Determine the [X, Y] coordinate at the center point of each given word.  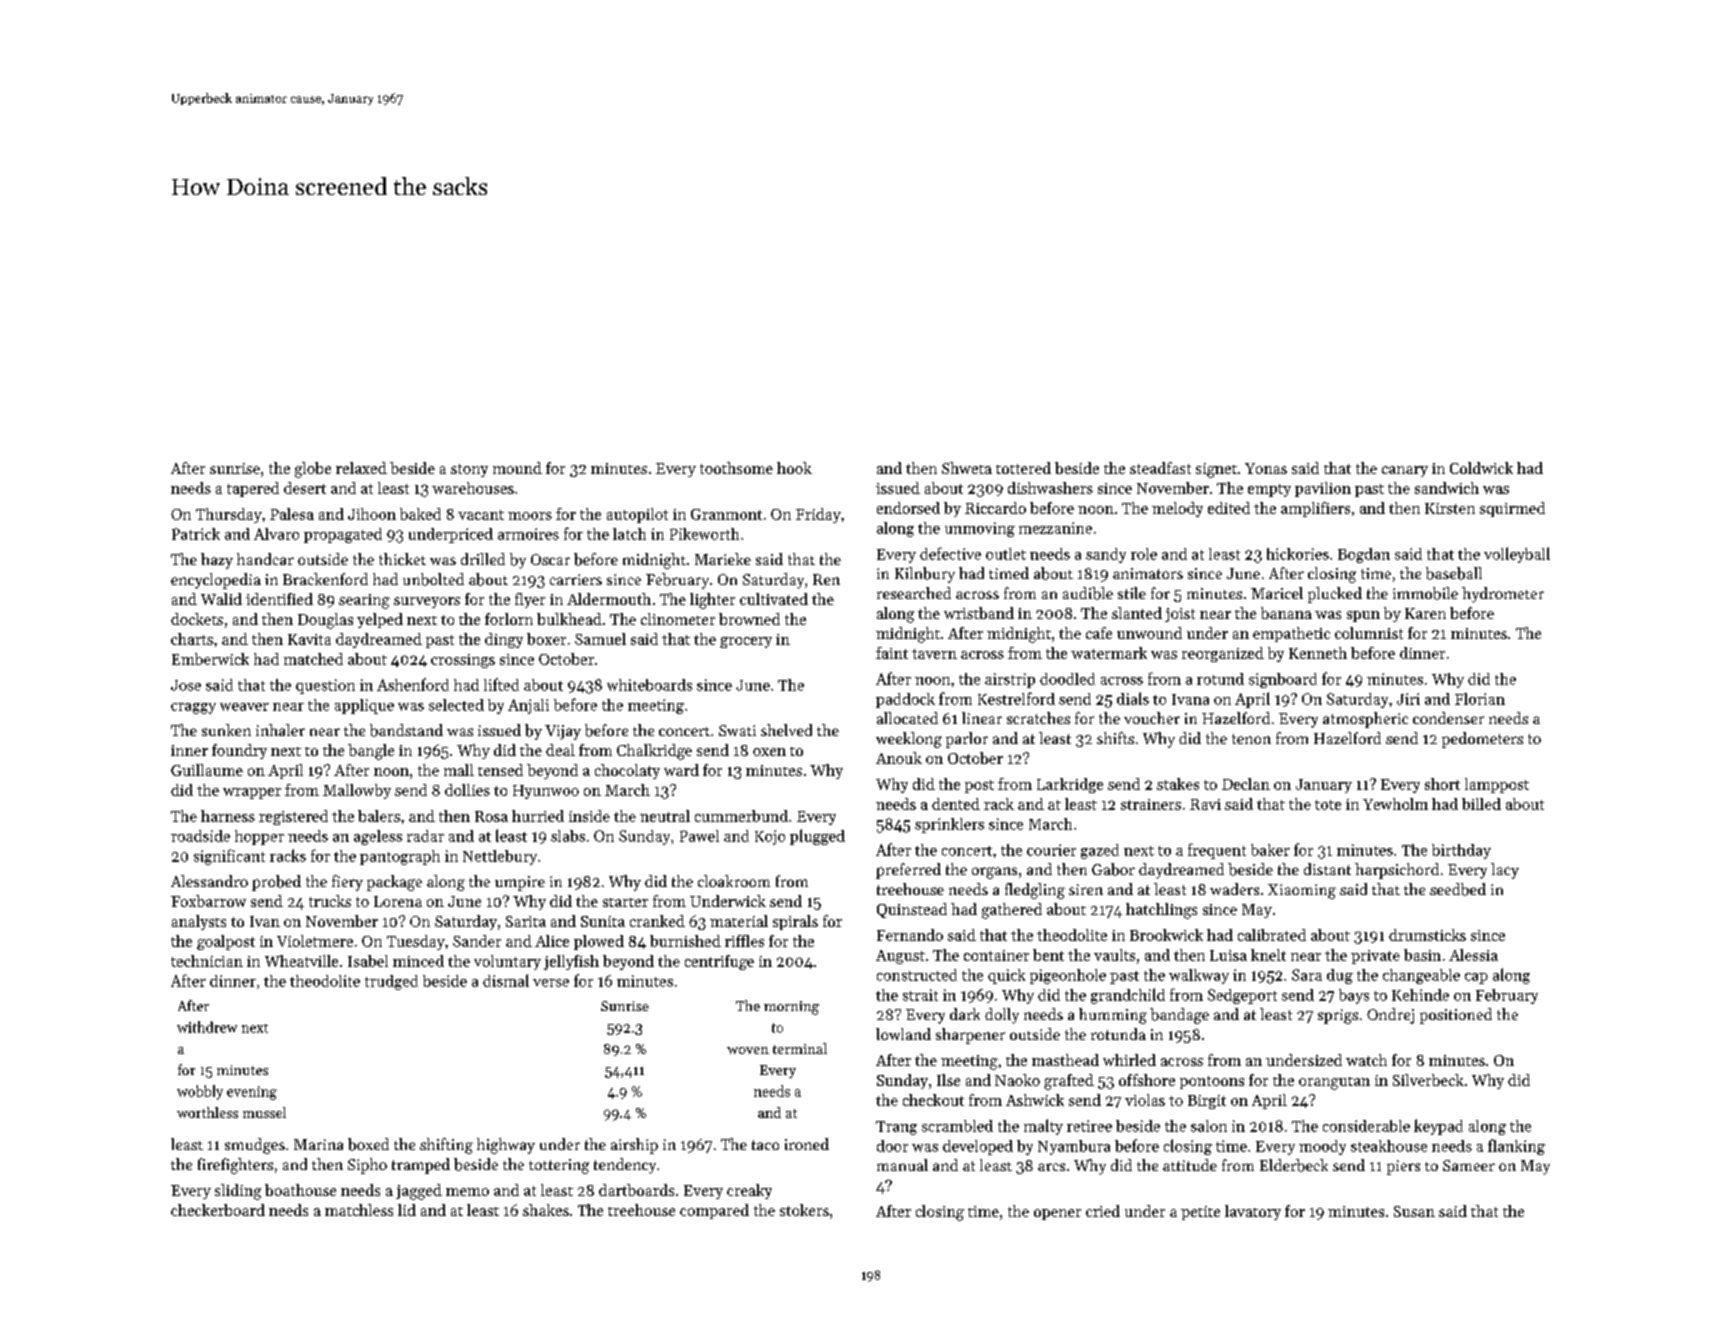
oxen [769, 752]
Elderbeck [1294, 1165]
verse [551, 983]
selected [456, 705]
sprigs [1338, 1016]
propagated [343, 535]
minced [418, 961]
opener [1057, 1214]
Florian [1480, 699]
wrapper [252, 793]
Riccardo [995, 508]
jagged [419, 1192]
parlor [967, 740]
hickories [1298, 554]
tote [1328, 805]
